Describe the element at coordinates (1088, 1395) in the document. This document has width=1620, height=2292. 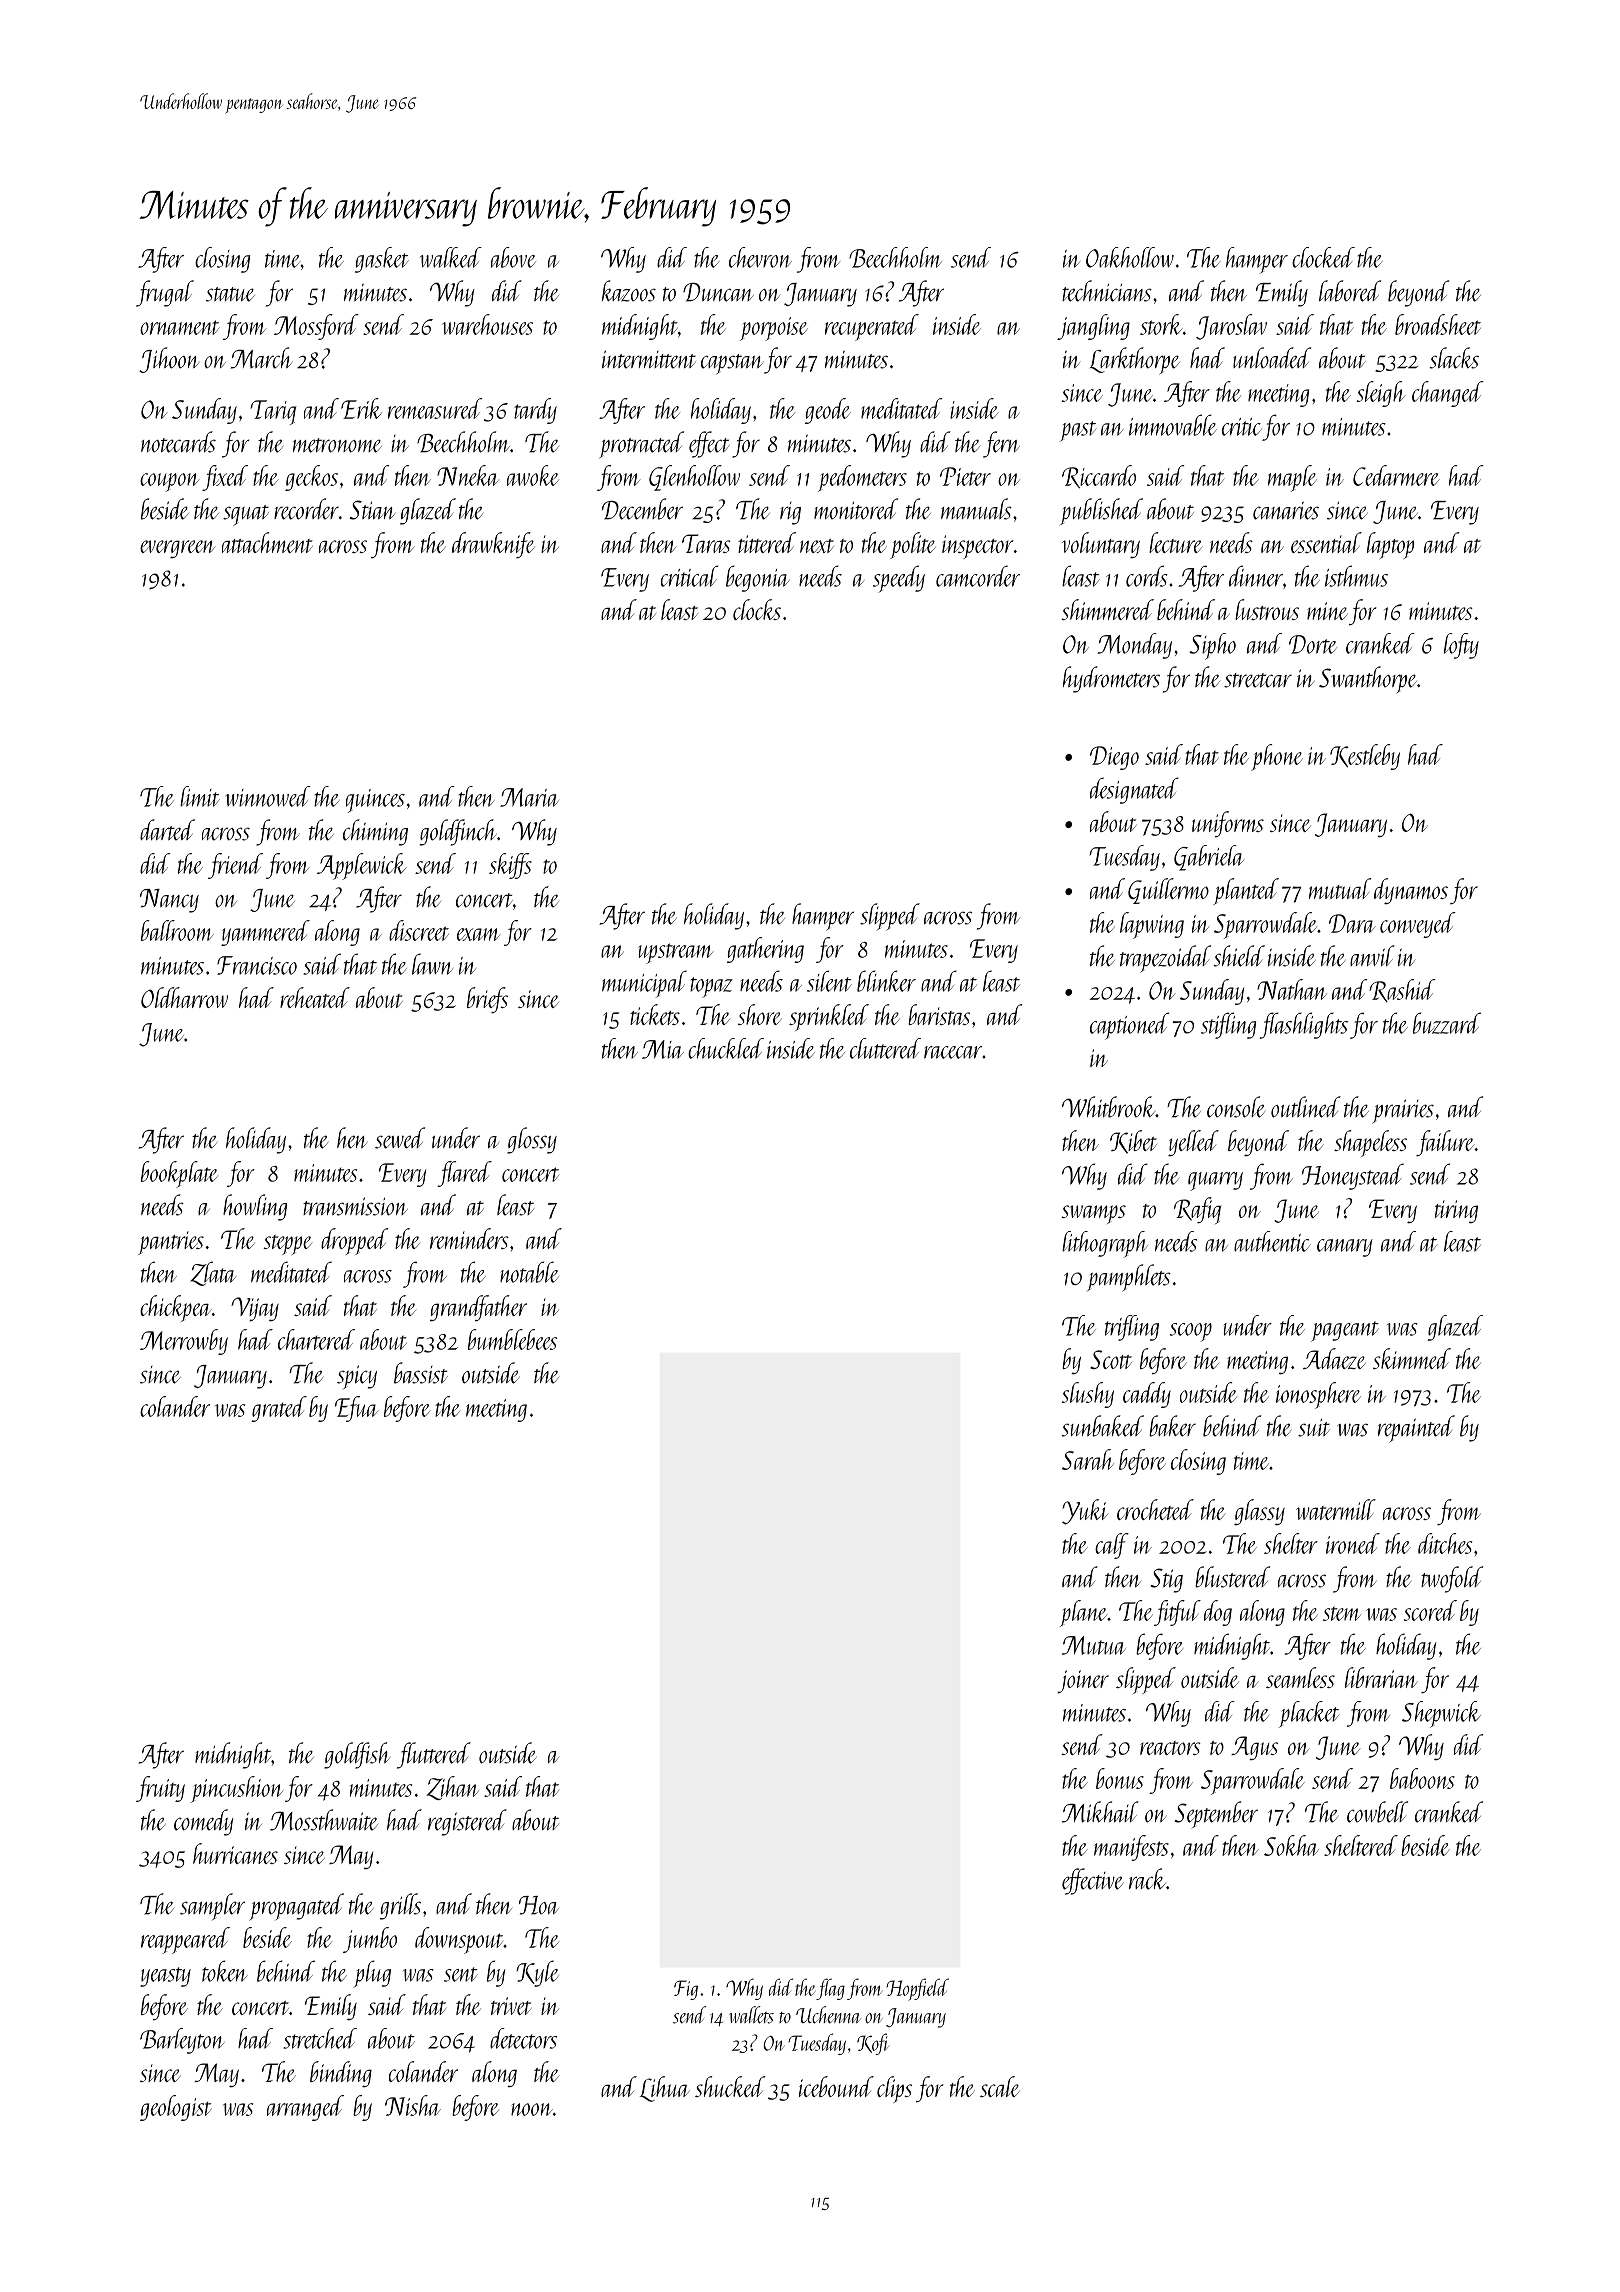
I see `slushy` at that location.
